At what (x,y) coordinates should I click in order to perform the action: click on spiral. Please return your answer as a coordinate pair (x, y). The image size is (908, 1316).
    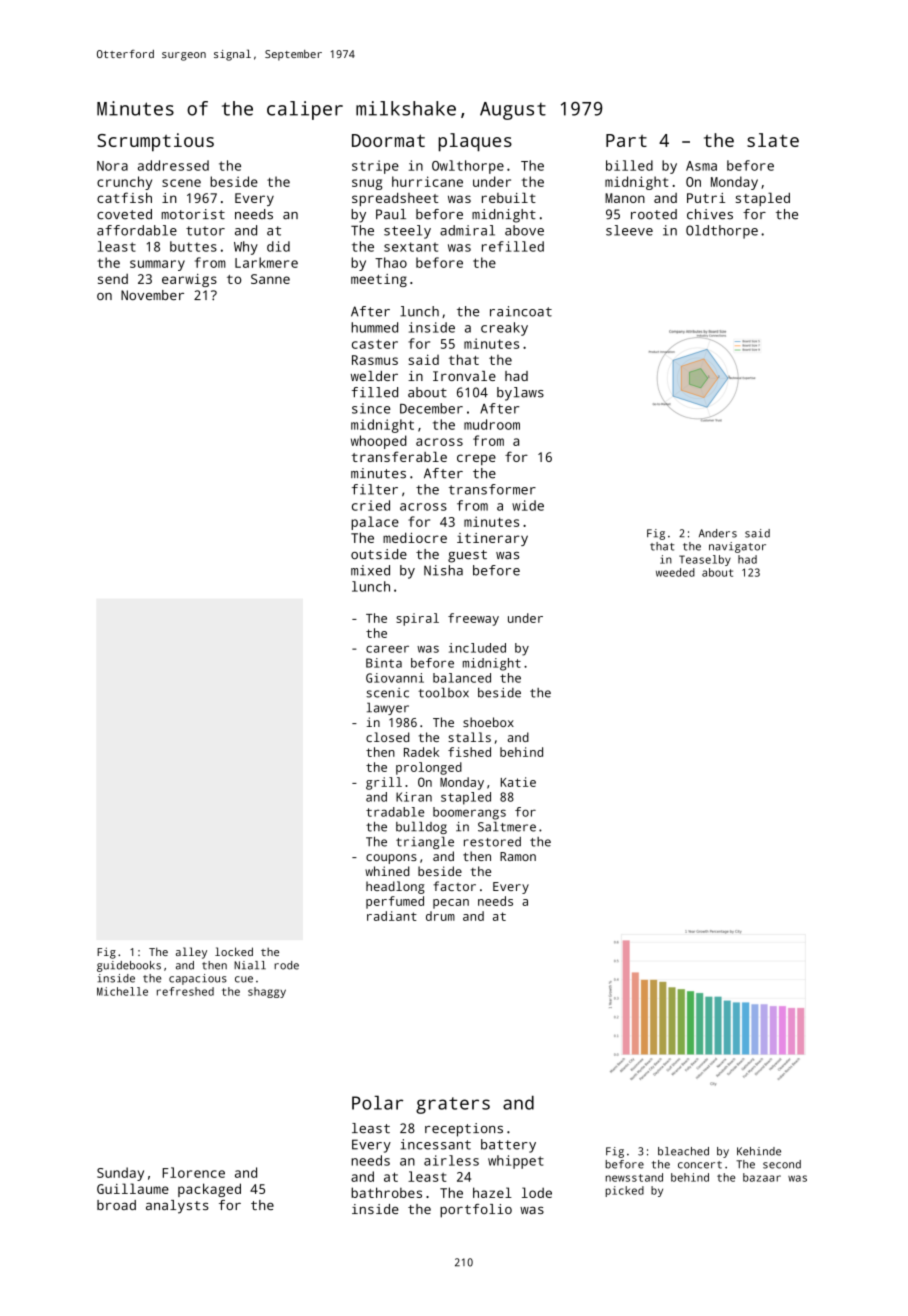
    Looking at the image, I should click on (417, 619).
